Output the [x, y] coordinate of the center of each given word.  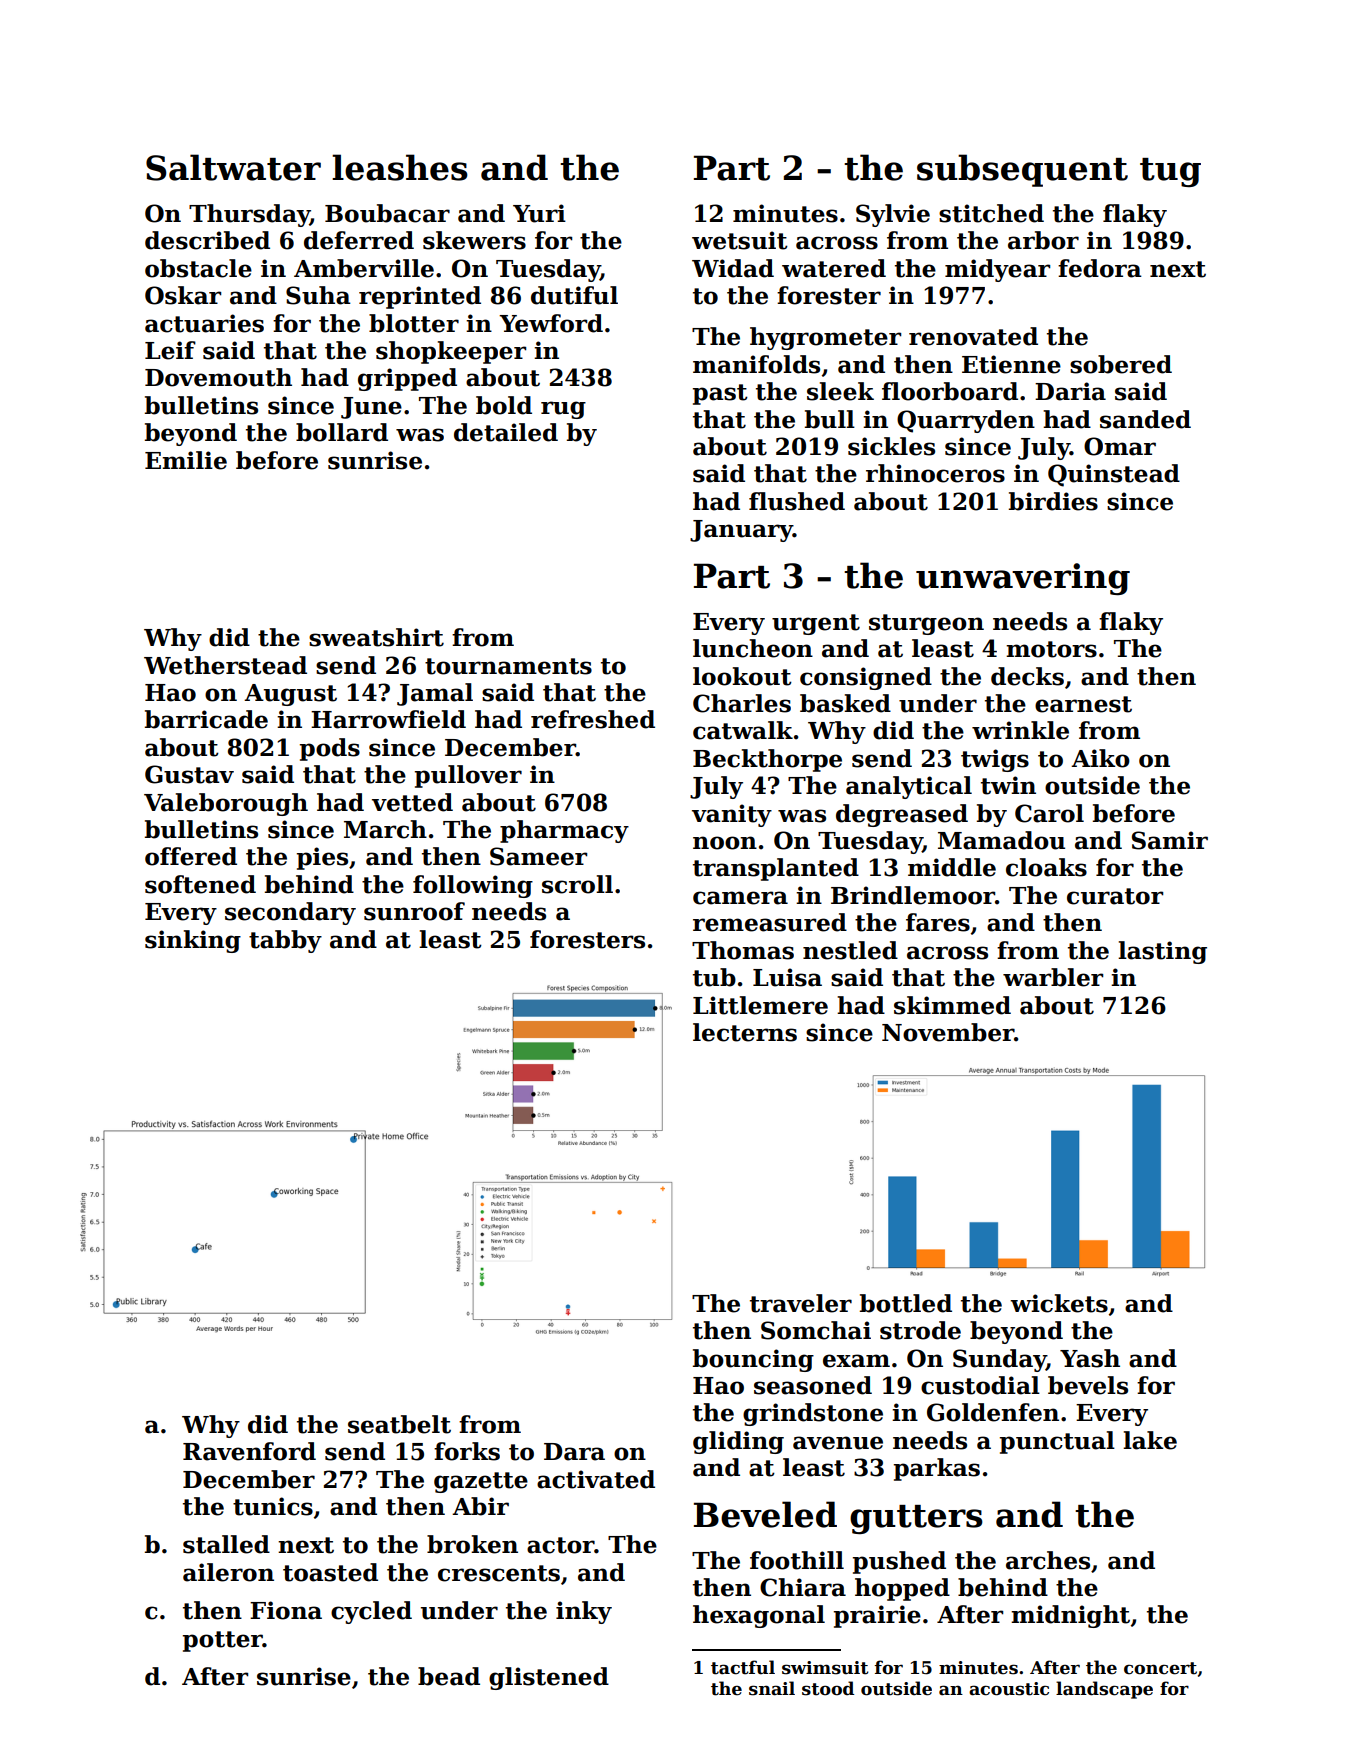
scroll [577, 884]
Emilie [186, 460]
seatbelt [399, 1424]
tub [714, 977]
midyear [997, 270]
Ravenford [249, 1451]
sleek [840, 391]
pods [330, 749]
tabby [285, 941]
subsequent [1022, 170]
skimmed [952, 1005]
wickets [1059, 1303]
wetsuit [740, 240]
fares [938, 922]
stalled [226, 1544]
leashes [400, 167]
